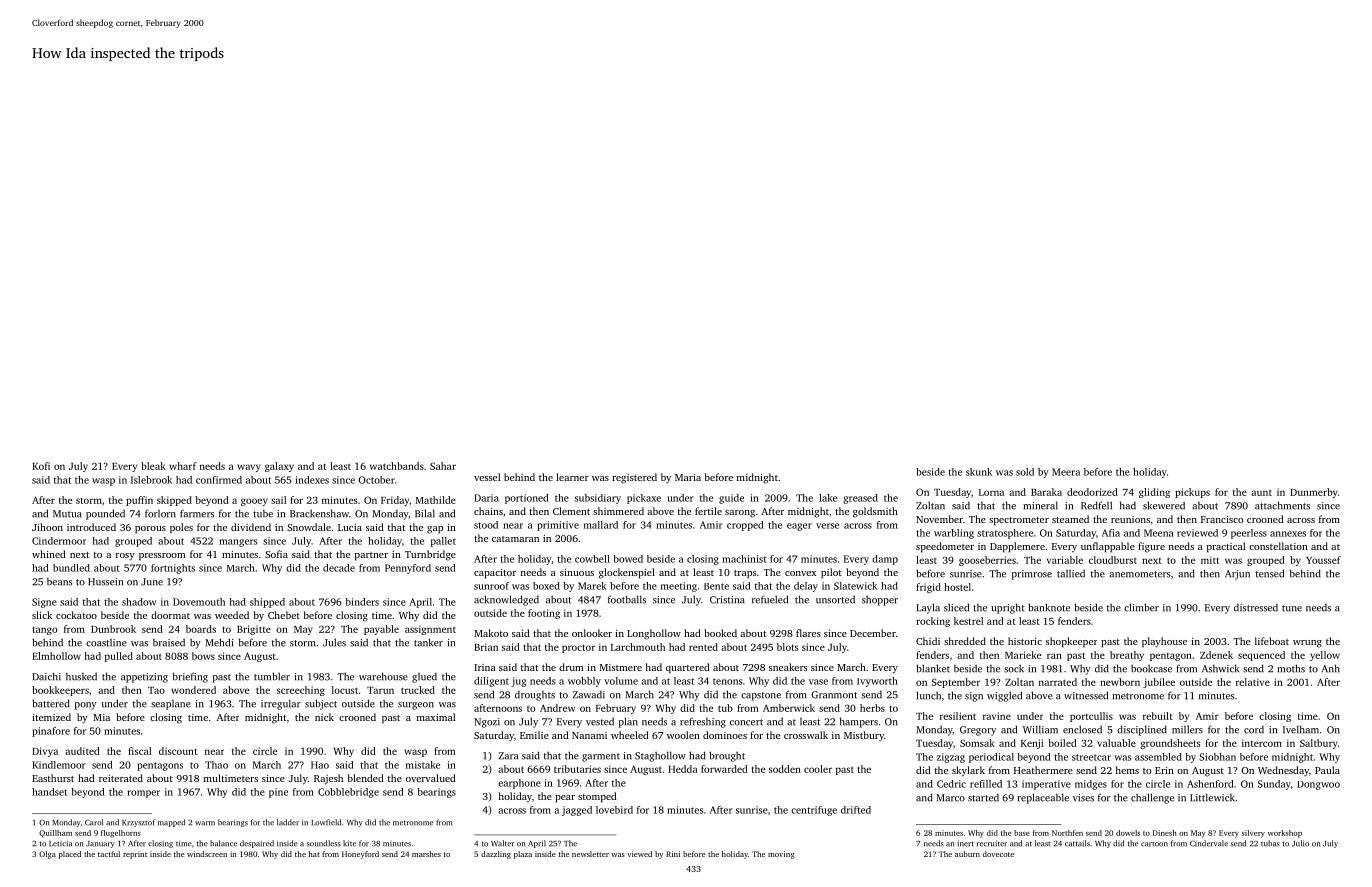 The image size is (1372, 887). Describe the element at coordinates (1066, 472) in the page. I see `Meera` at that location.
